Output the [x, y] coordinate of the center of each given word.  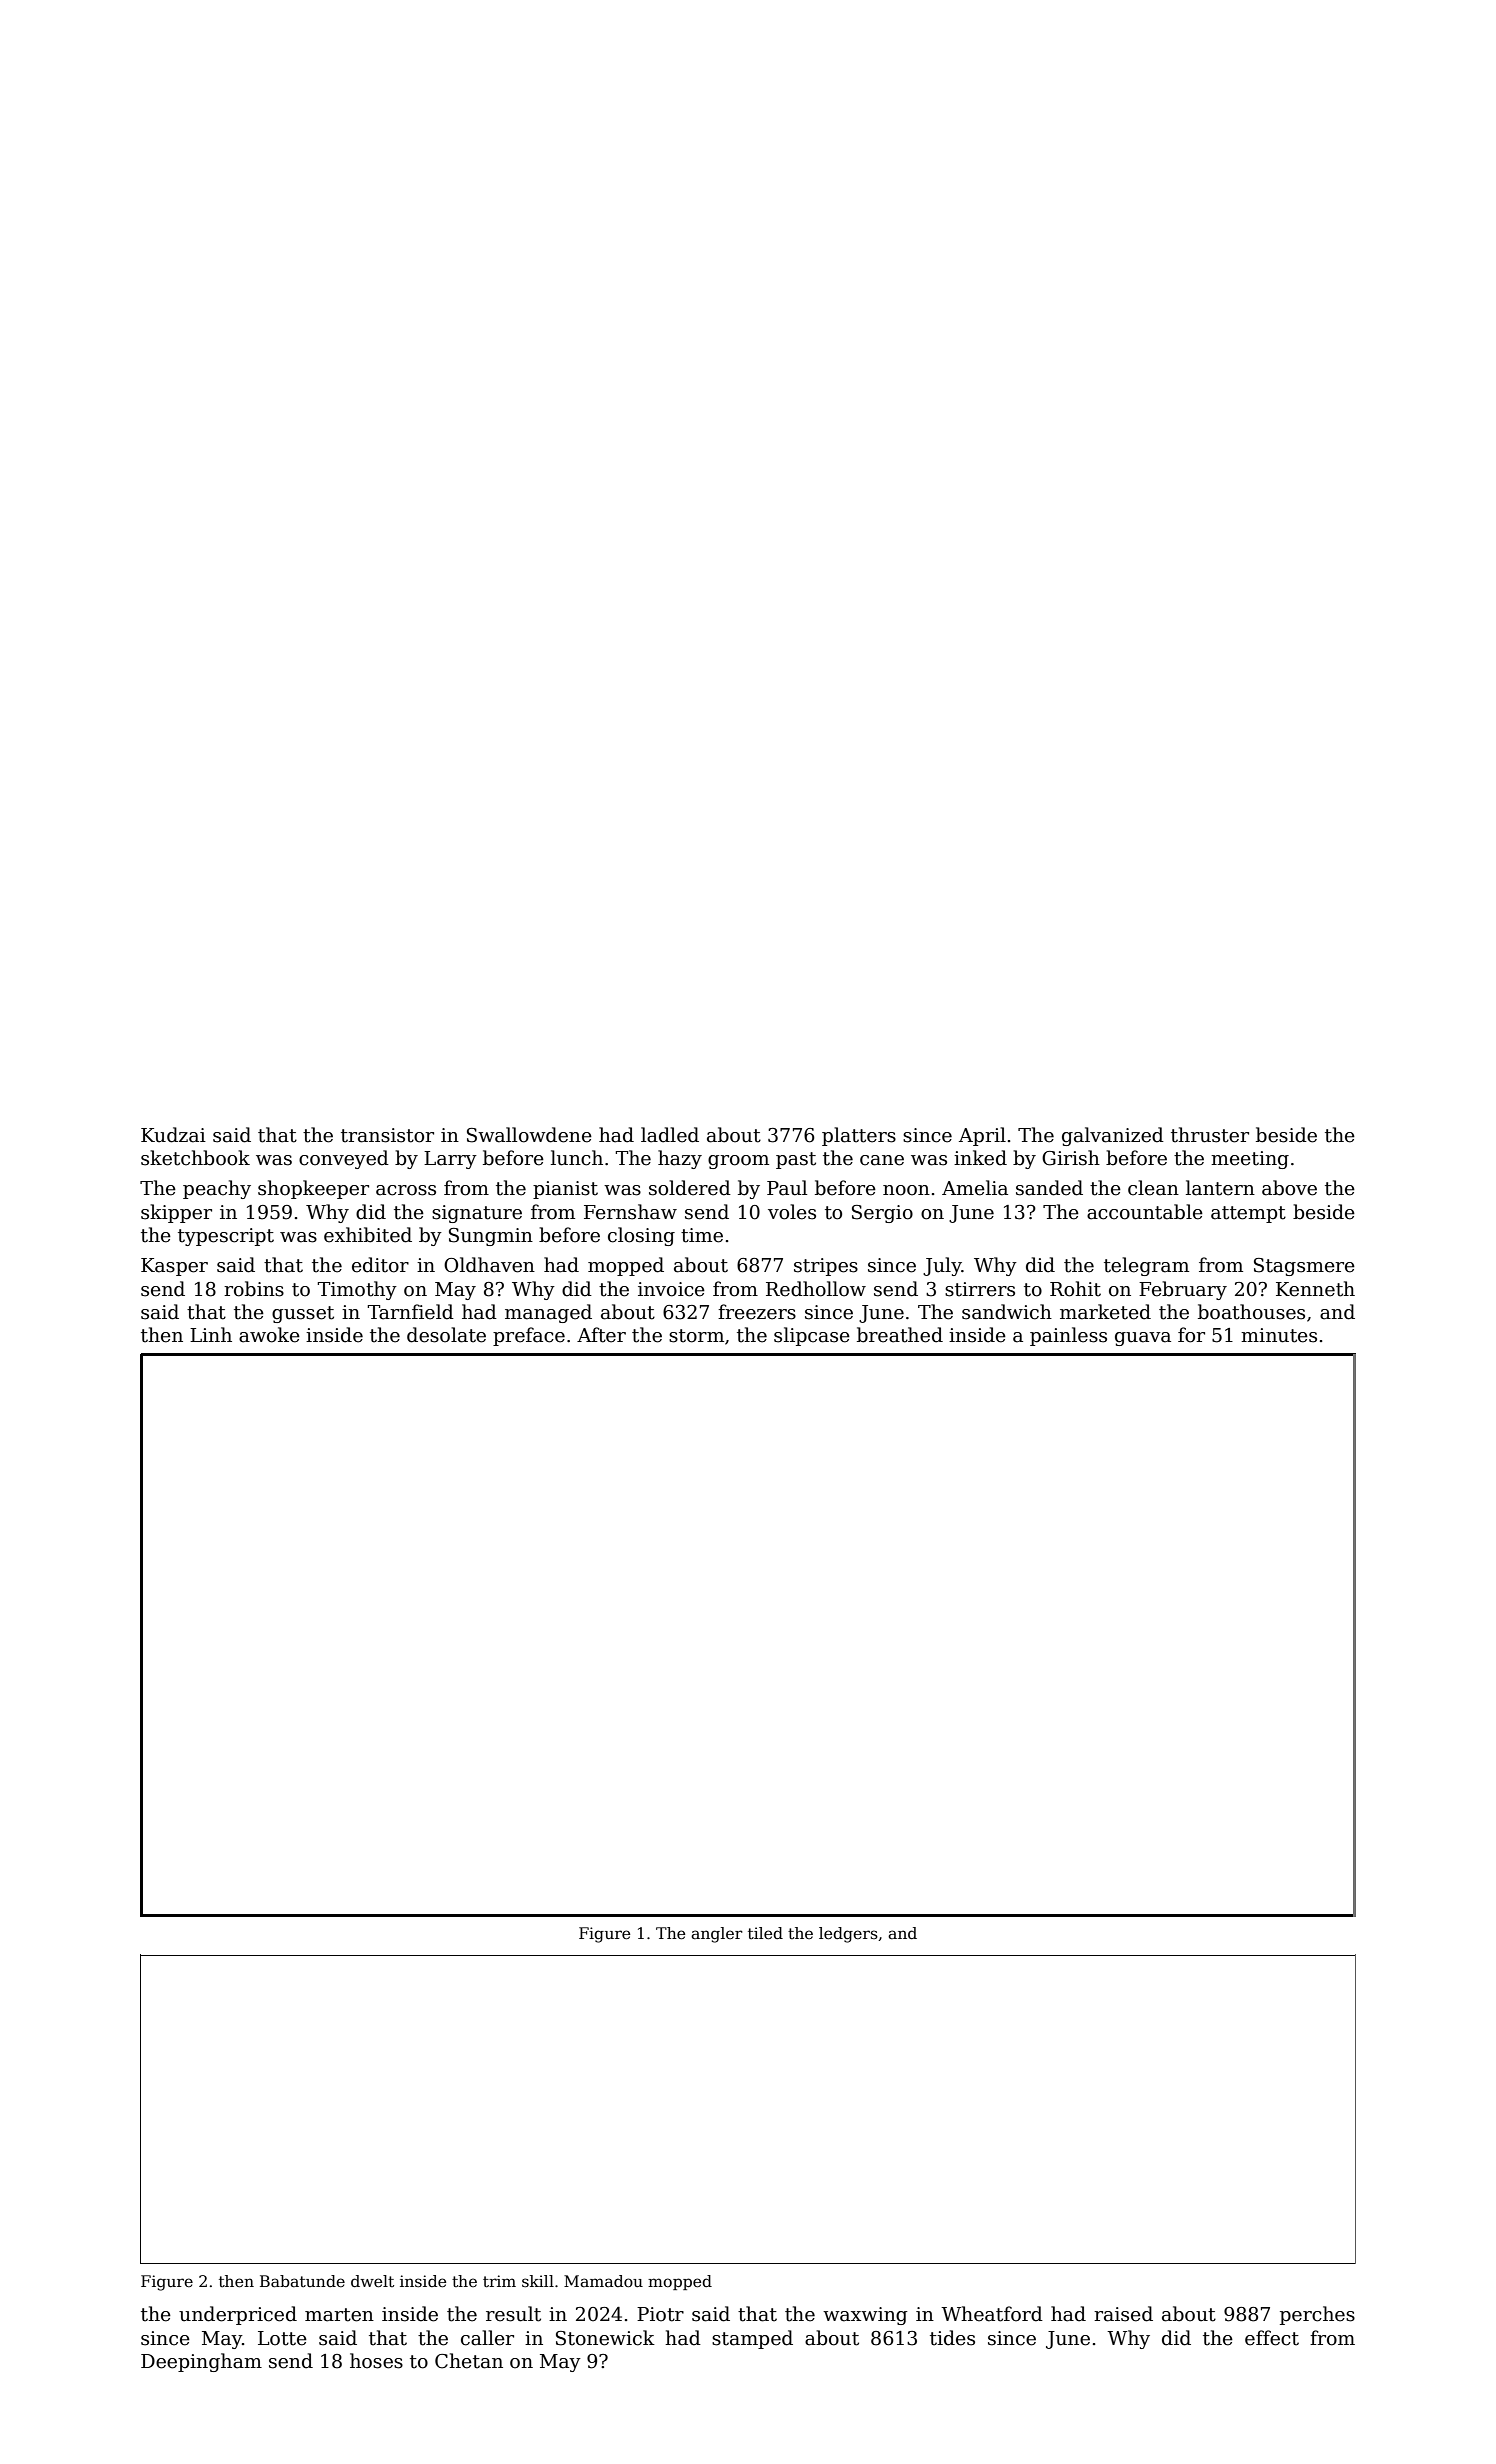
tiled [765, 1933]
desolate [446, 1335]
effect [1272, 2338]
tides [952, 2338]
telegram [1146, 1266]
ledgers [848, 1935]
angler [717, 1935]
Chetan [469, 2361]
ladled [670, 1135]
